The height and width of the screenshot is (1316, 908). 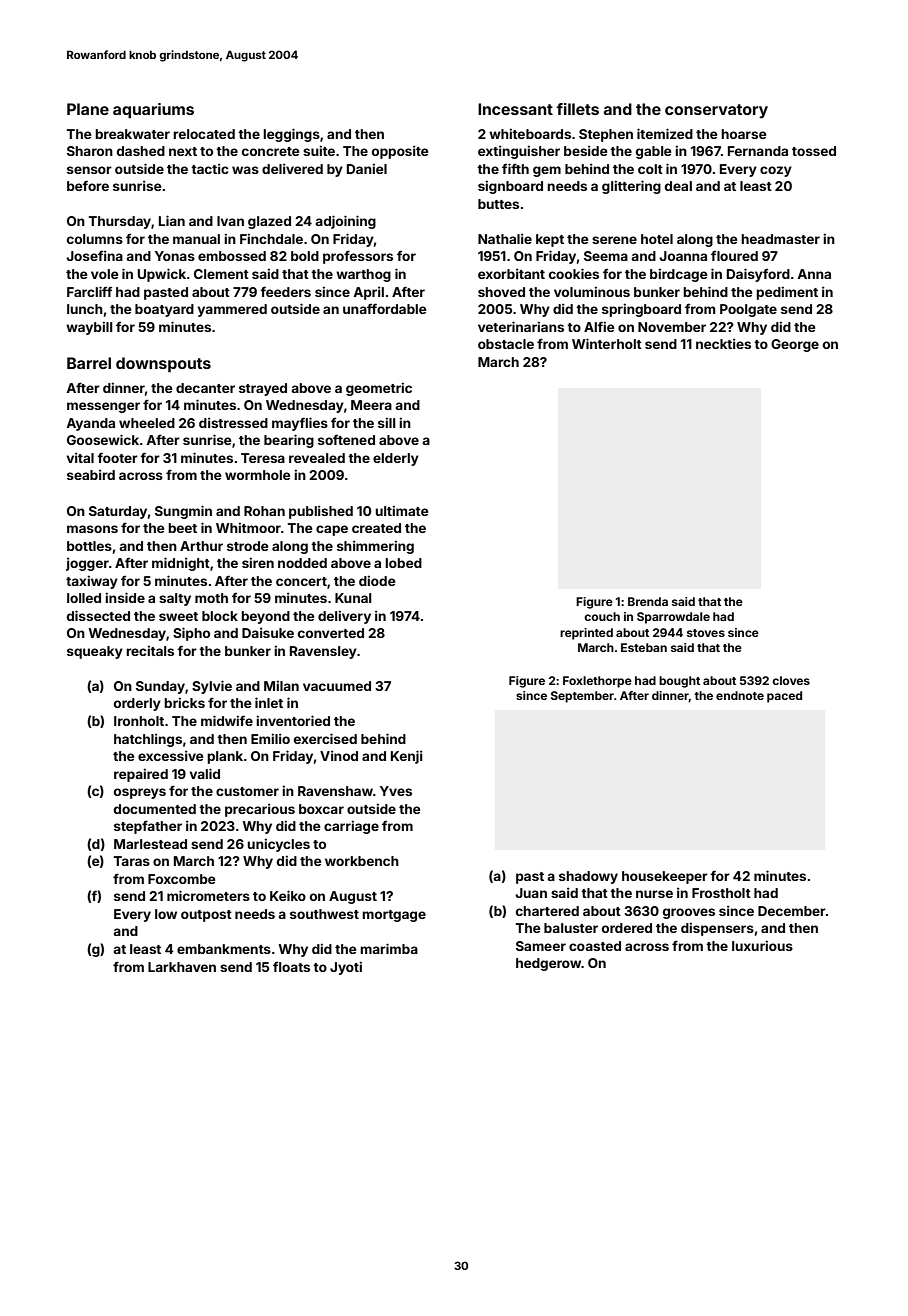 What do you see at coordinates (269, 222) in the screenshot?
I see `glazed` at bounding box center [269, 222].
